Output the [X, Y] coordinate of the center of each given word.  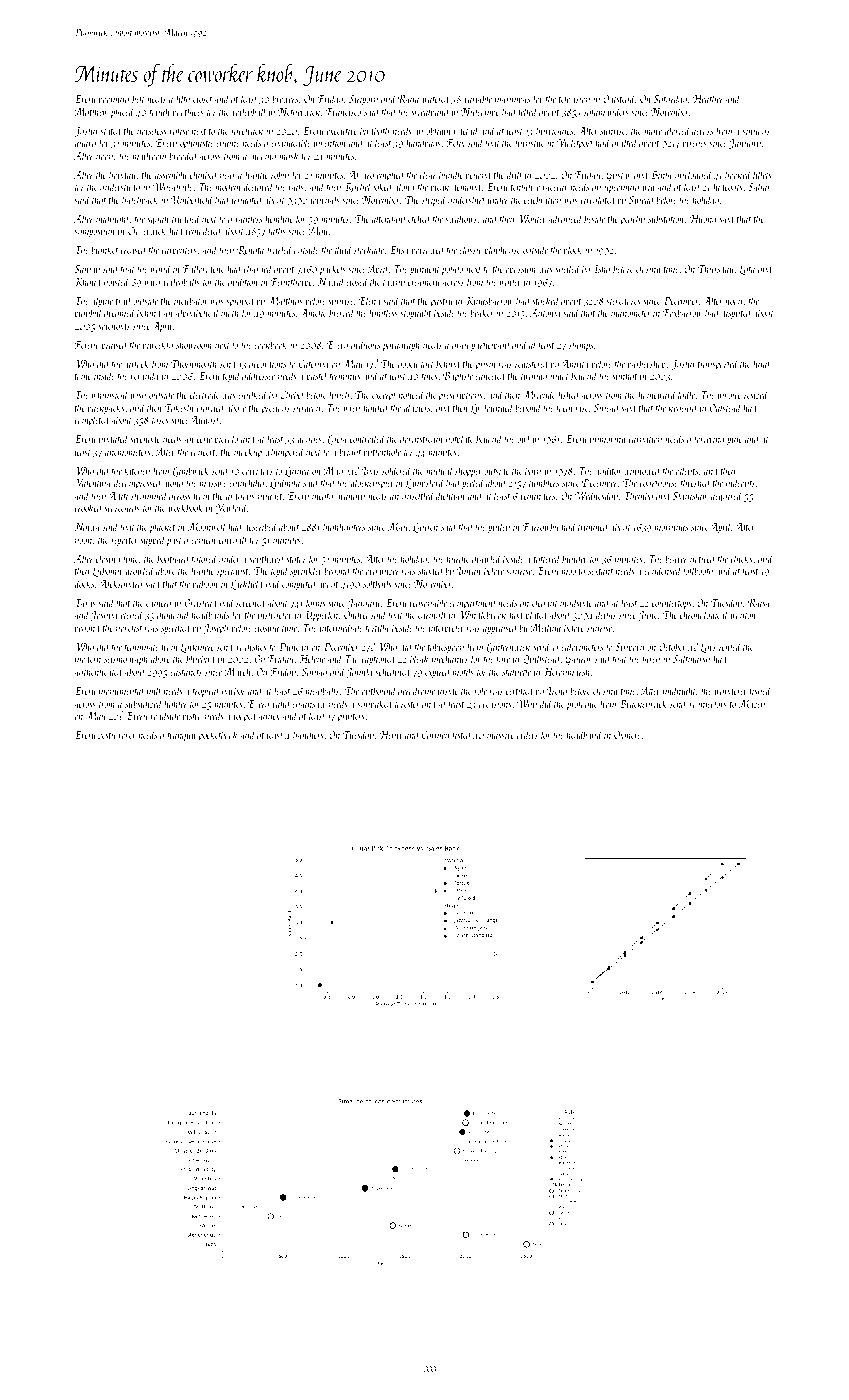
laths [277, 230]
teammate [141, 648]
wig [649, 188]
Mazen [752, 704]
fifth [182, 100]
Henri [391, 735]
